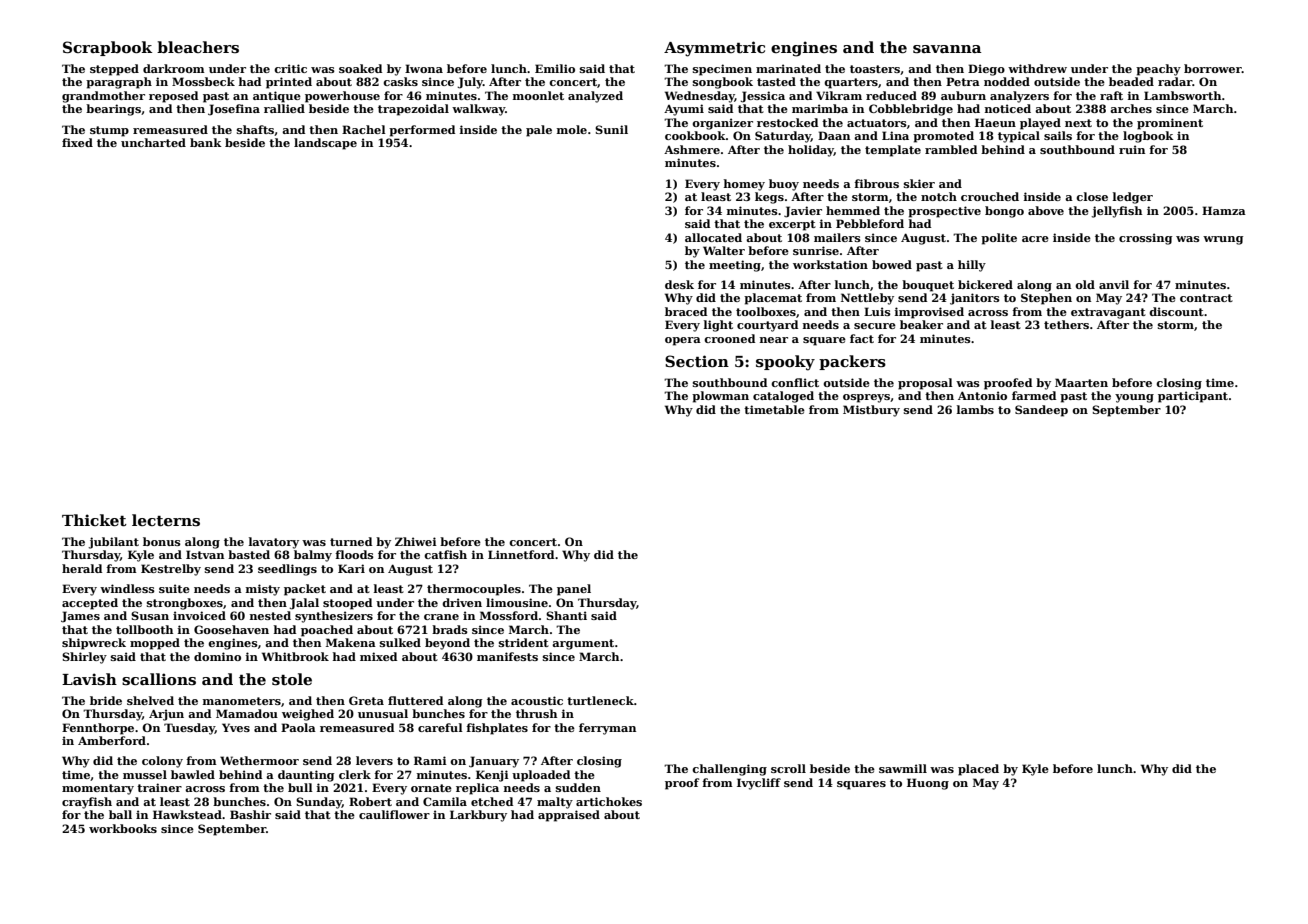  What do you see at coordinates (77, 142) in the screenshot?
I see `fixed` at bounding box center [77, 142].
